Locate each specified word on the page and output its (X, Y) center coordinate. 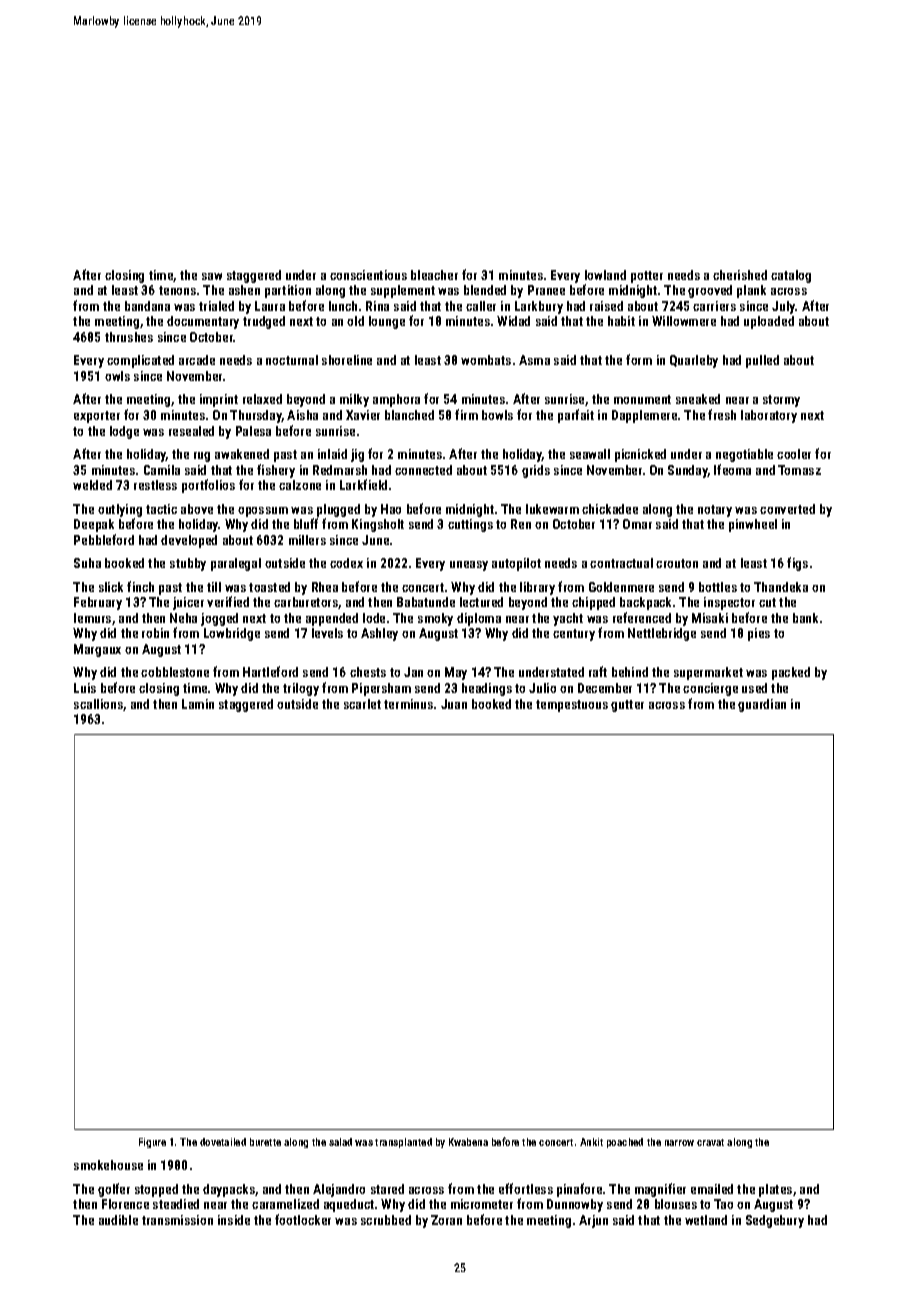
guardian (762, 705)
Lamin (198, 704)
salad (340, 1142)
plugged (338, 510)
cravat (710, 1142)
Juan (454, 704)
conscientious (368, 275)
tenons (177, 290)
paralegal (236, 564)
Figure (152, 1143)
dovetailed (223, 1142)
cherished (740, 275)
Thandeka (781, 587)
